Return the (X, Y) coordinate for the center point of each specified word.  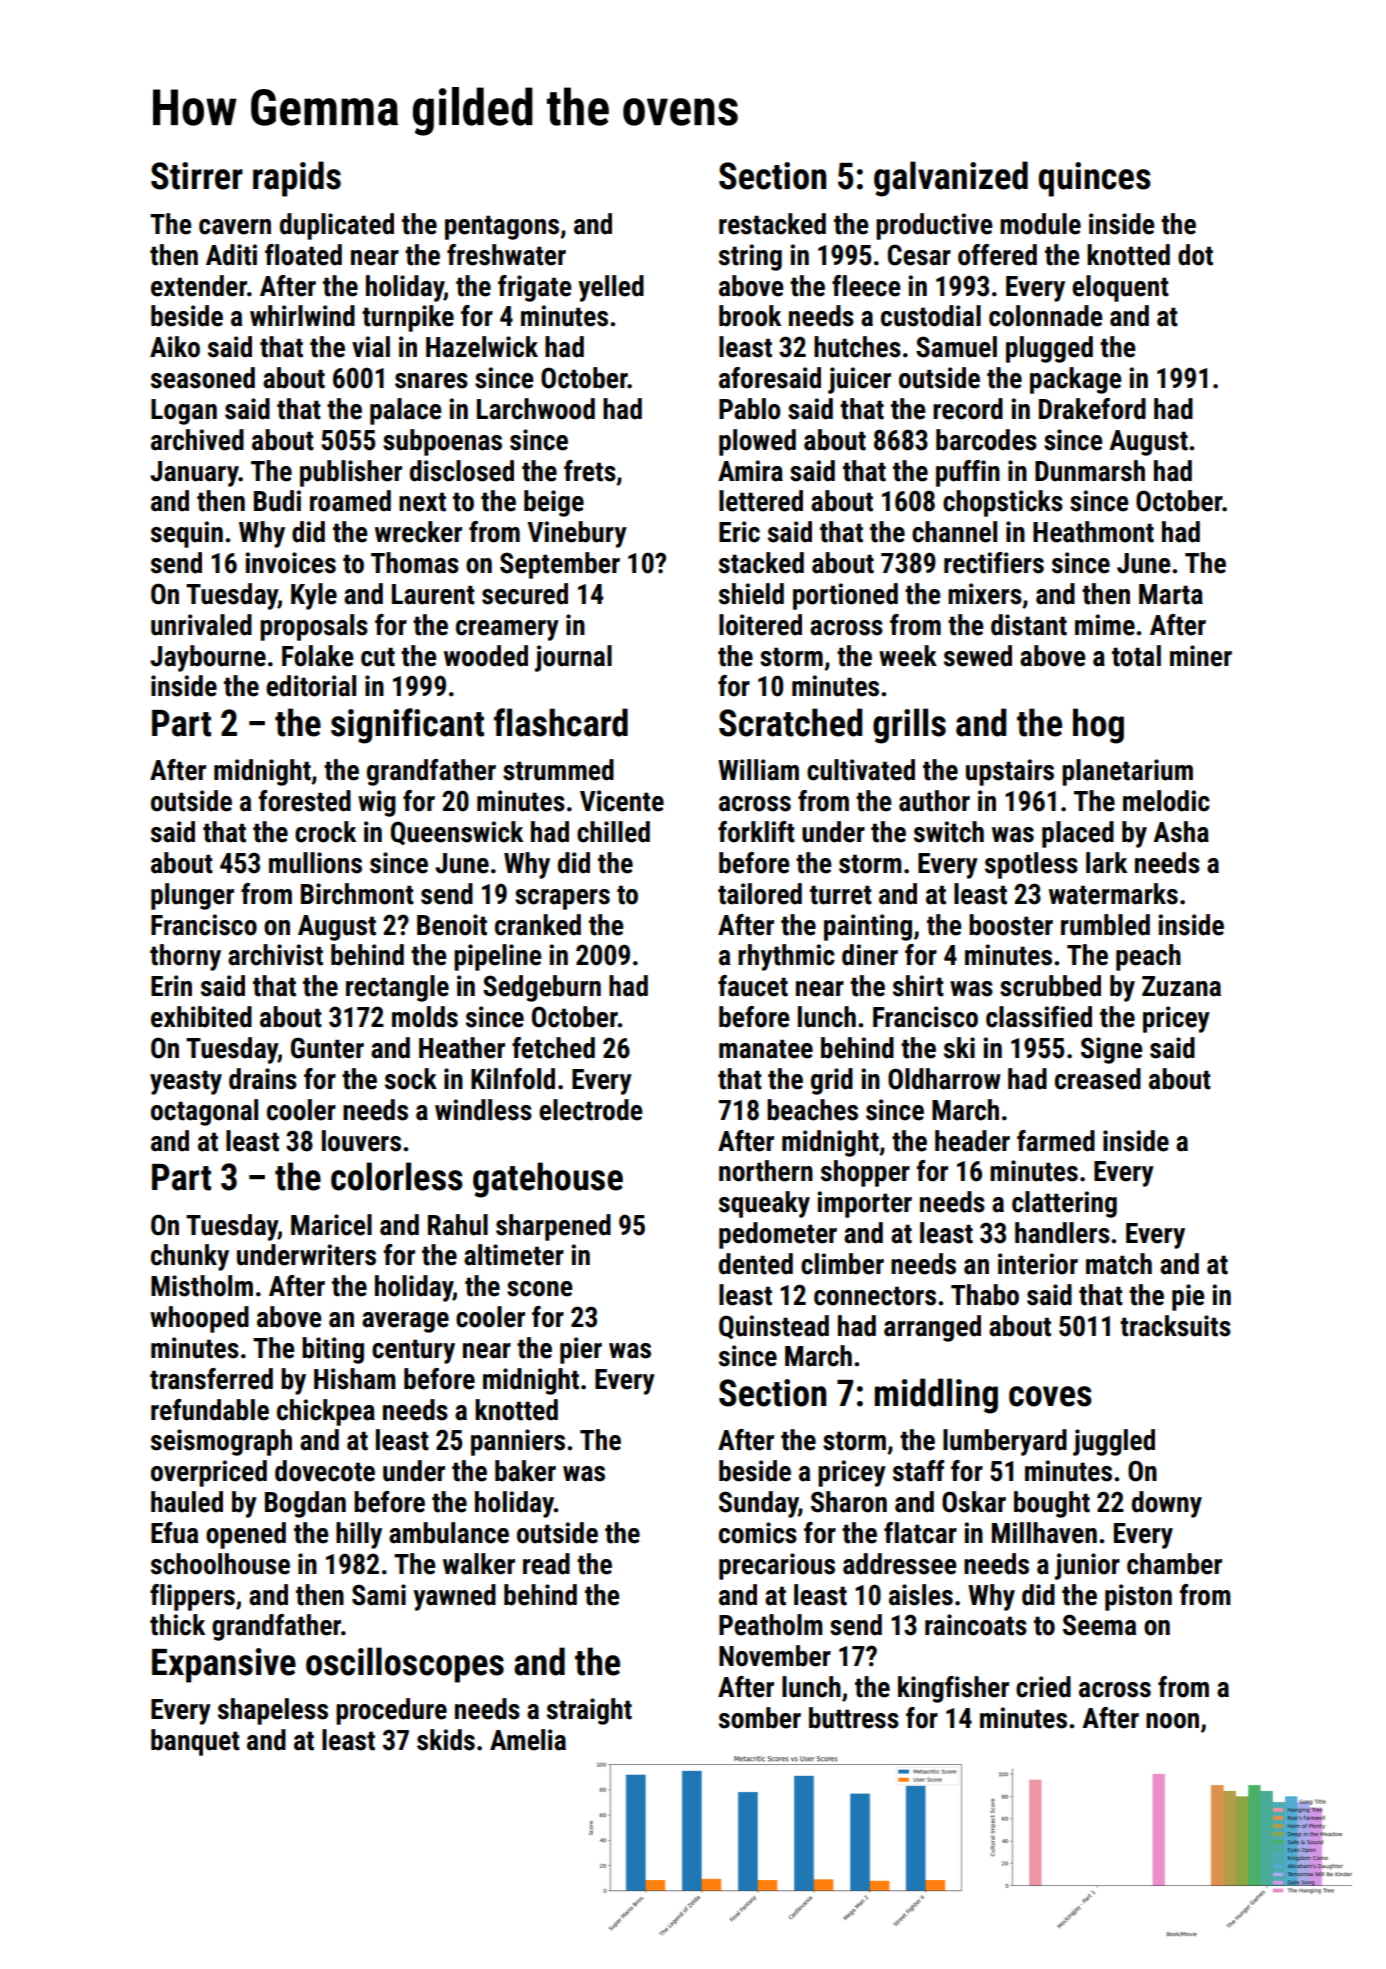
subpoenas (442, 442)
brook (750, 316)
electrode (591, 1110)
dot (1195, 255)
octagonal (204, 1112)
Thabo (985, 1295)
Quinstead (774, 1327)
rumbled (1105, 925)
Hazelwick (482, 347)
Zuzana (1181, 986)
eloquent (1120, 288)
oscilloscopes (405, 1665)
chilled (613, 832)
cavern (235, 227)
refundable (210, 1410)
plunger (192, 896)
